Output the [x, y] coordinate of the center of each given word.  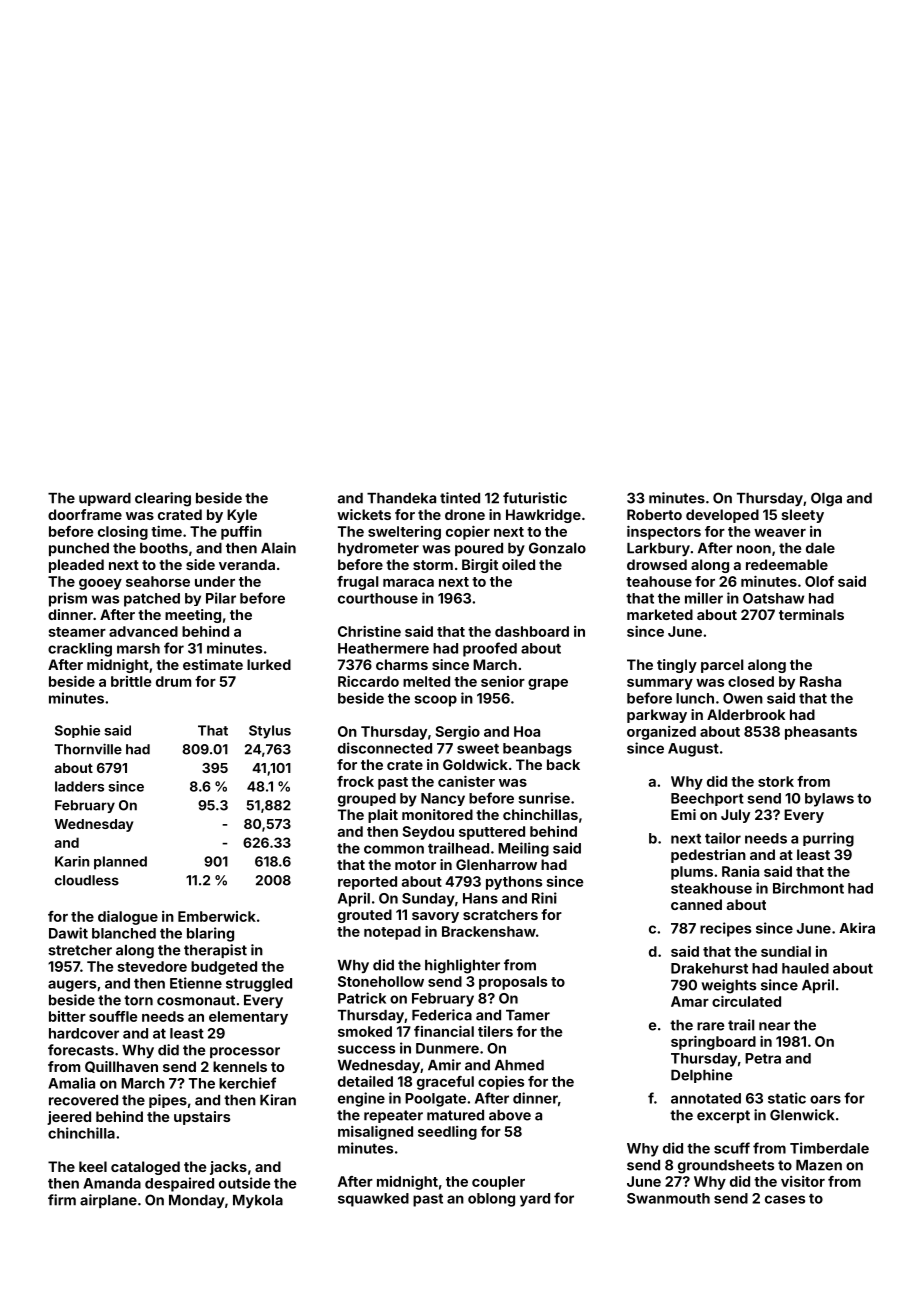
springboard [713, 1043]
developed [722, 516]
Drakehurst [709, 968]
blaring [210, 934]
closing [123, 533]
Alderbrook [746, 714]
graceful [445, 1083]
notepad [392, 933]
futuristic [535, 498]
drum [173, 681]
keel [93, 1166]
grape [548, 684]
